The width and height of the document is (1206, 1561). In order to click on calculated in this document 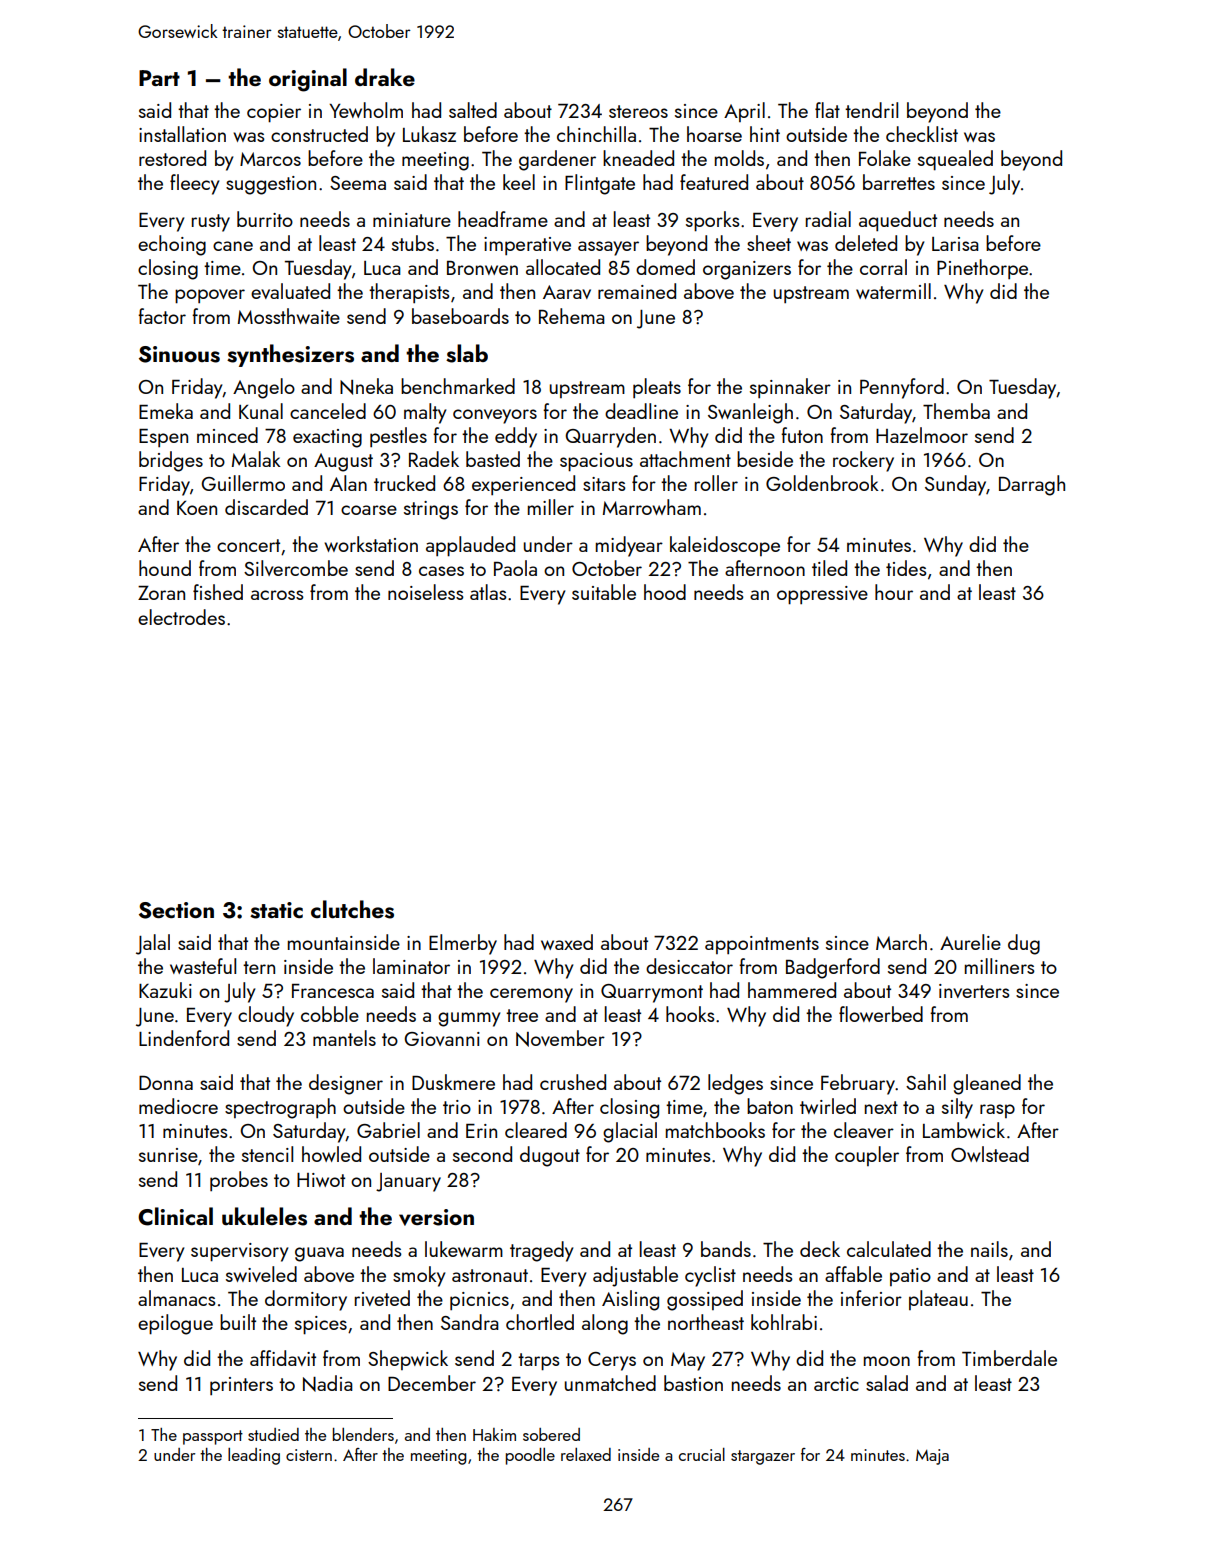, I will do `click(889, 1249)`.
